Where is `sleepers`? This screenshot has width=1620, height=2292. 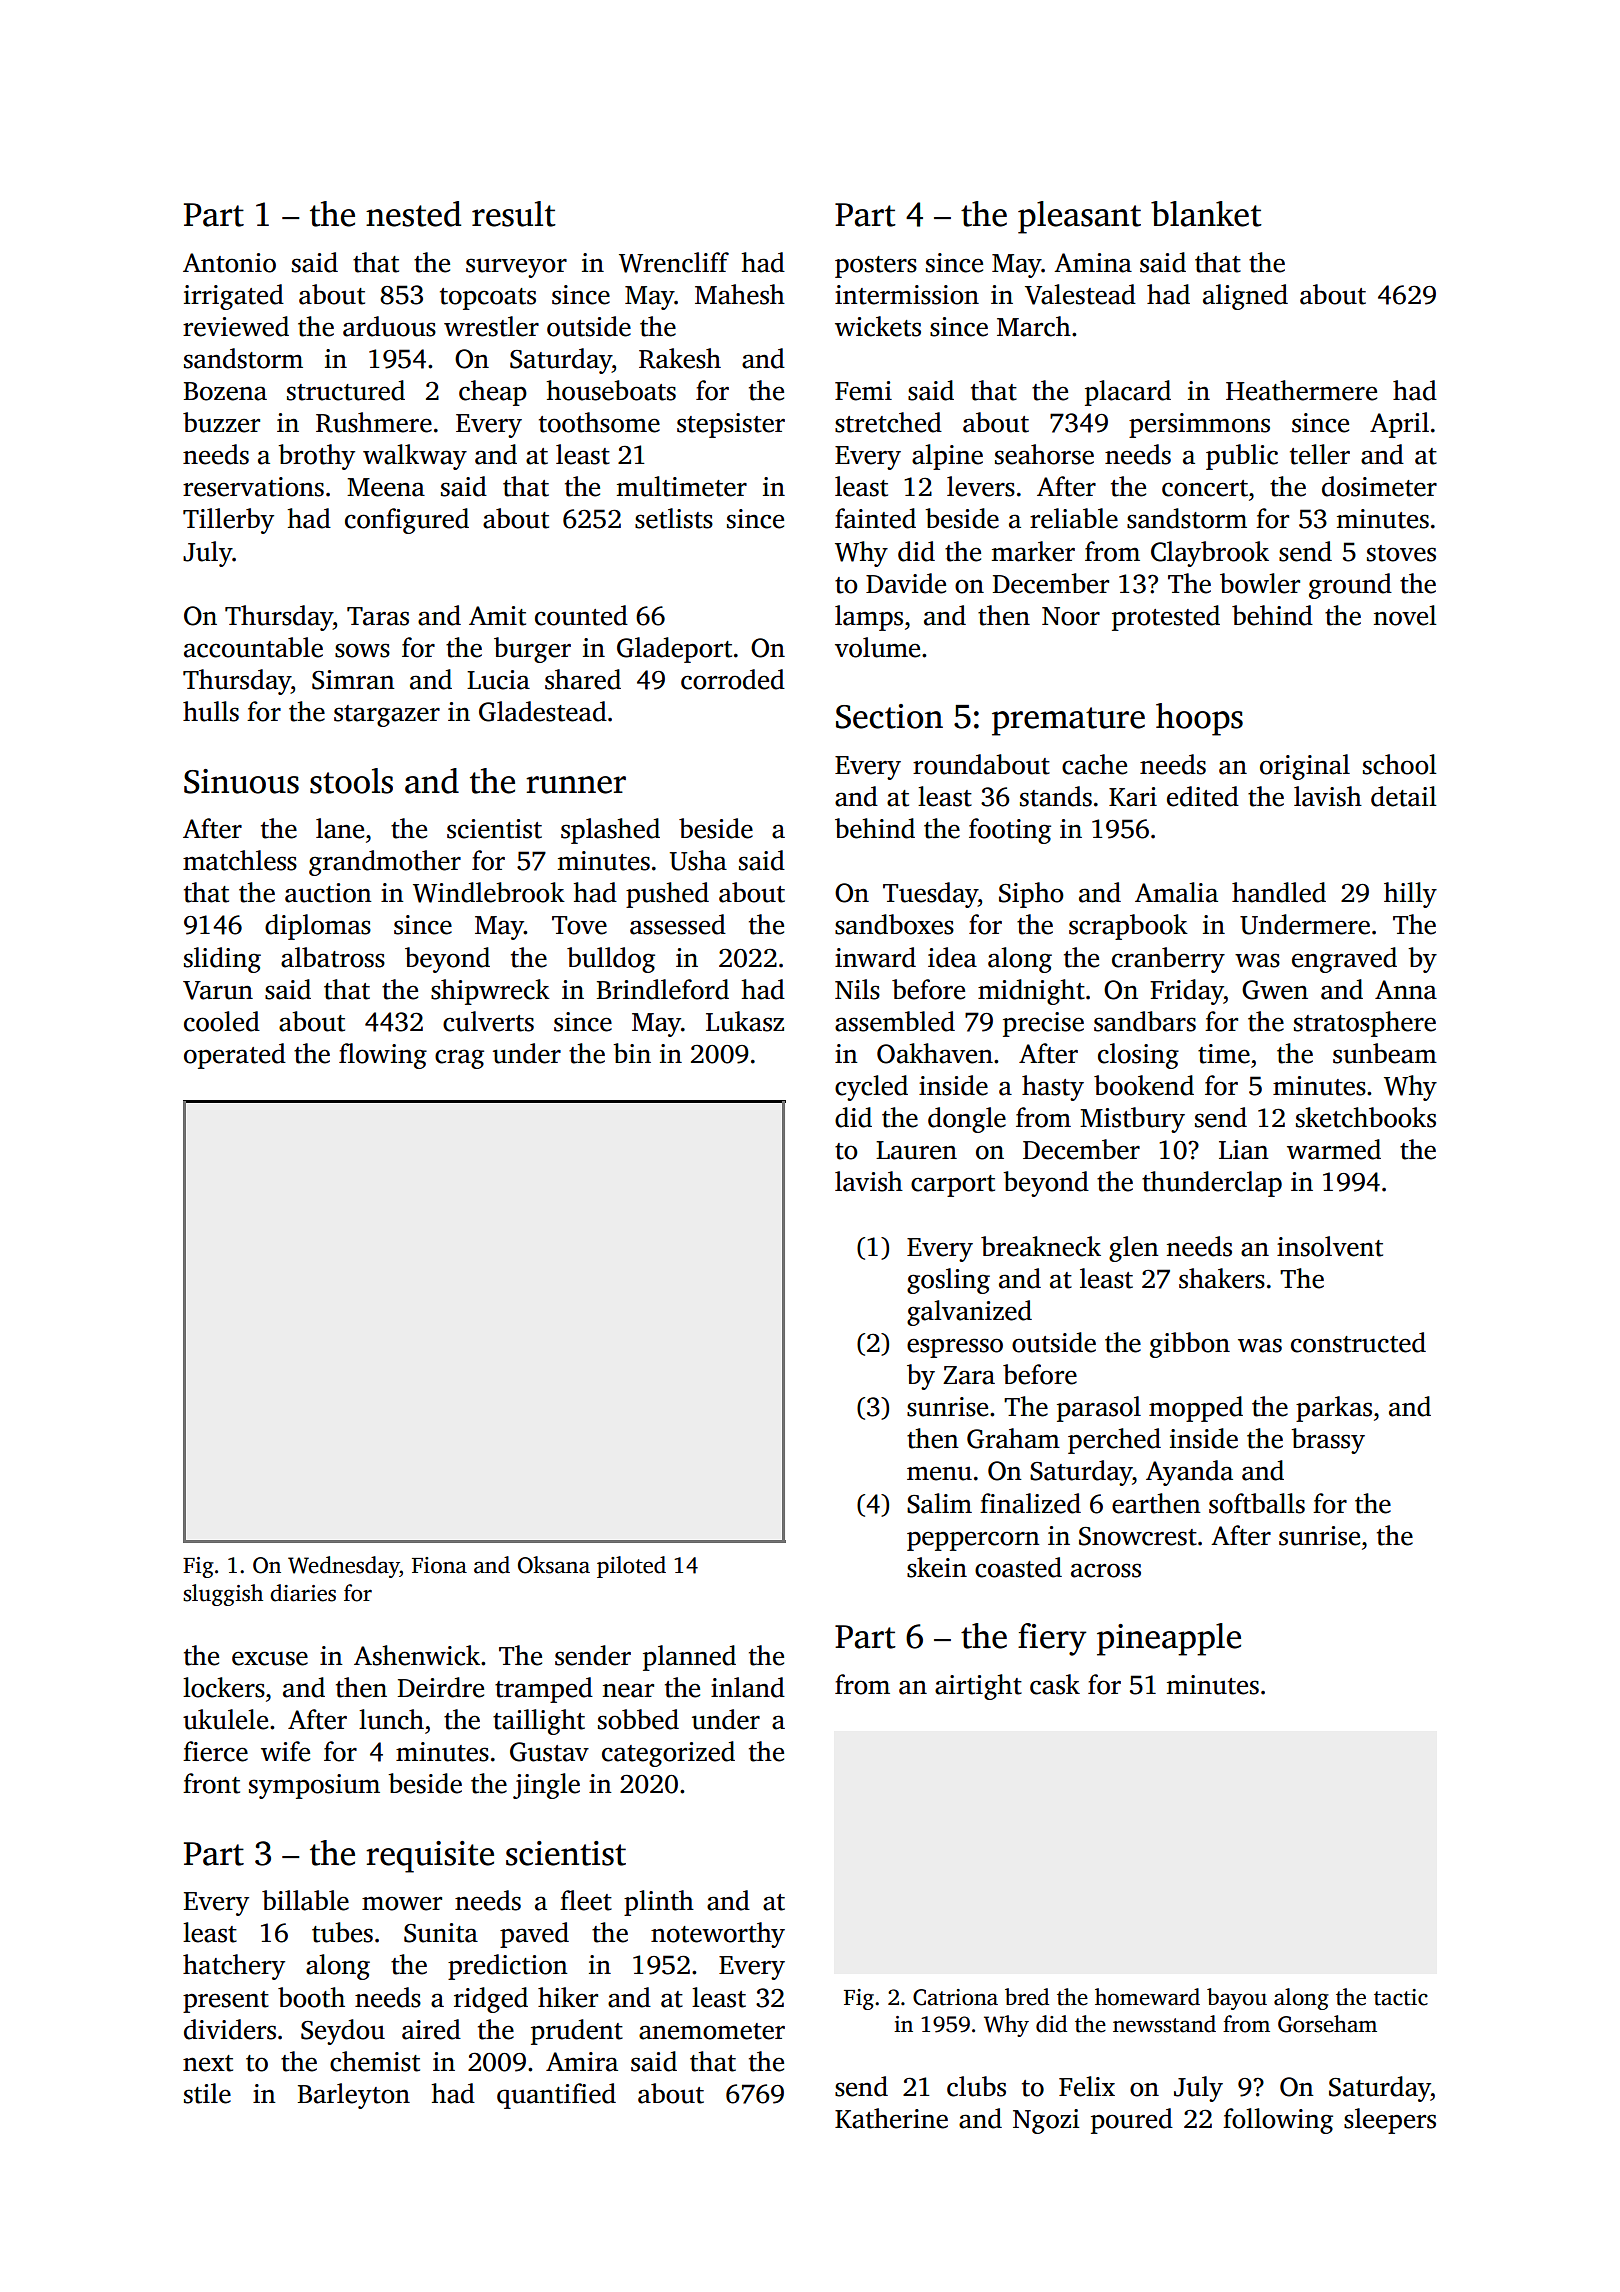
sleepers is located at coordinates (1390, 2121).
